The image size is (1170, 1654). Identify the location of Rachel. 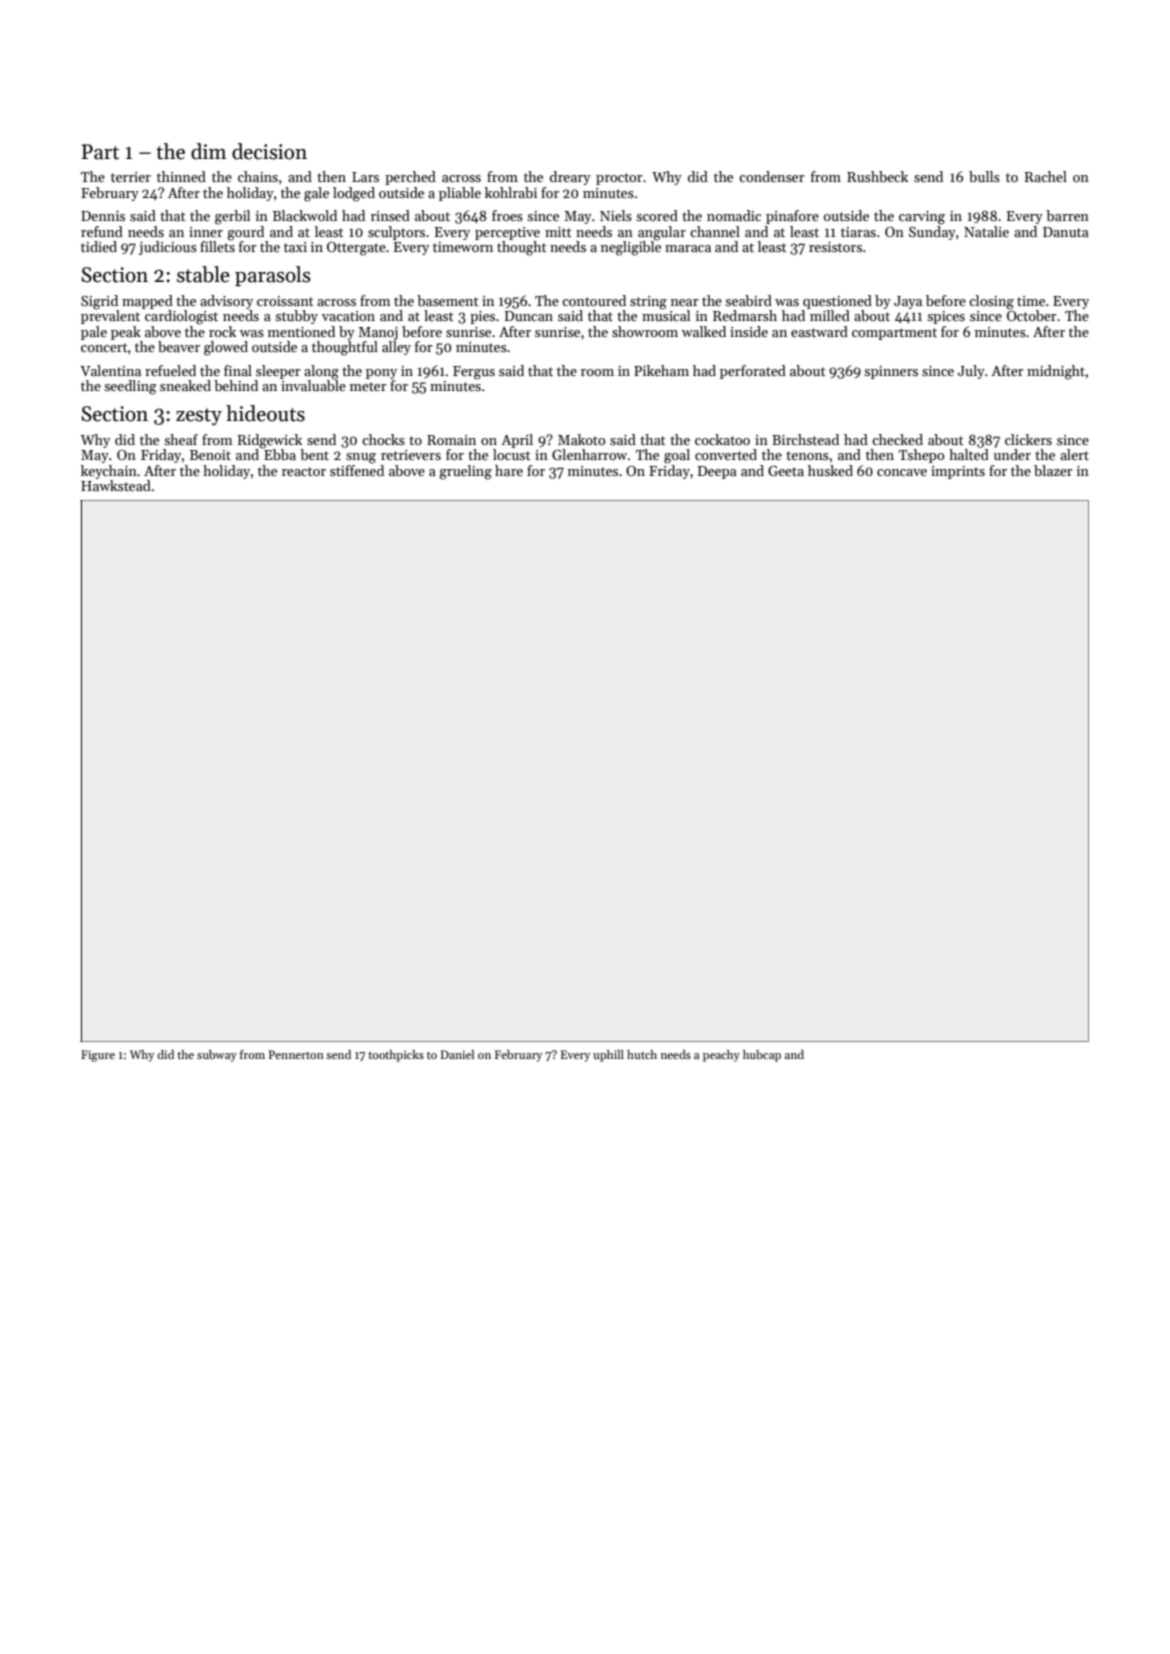
(1046, 176).
